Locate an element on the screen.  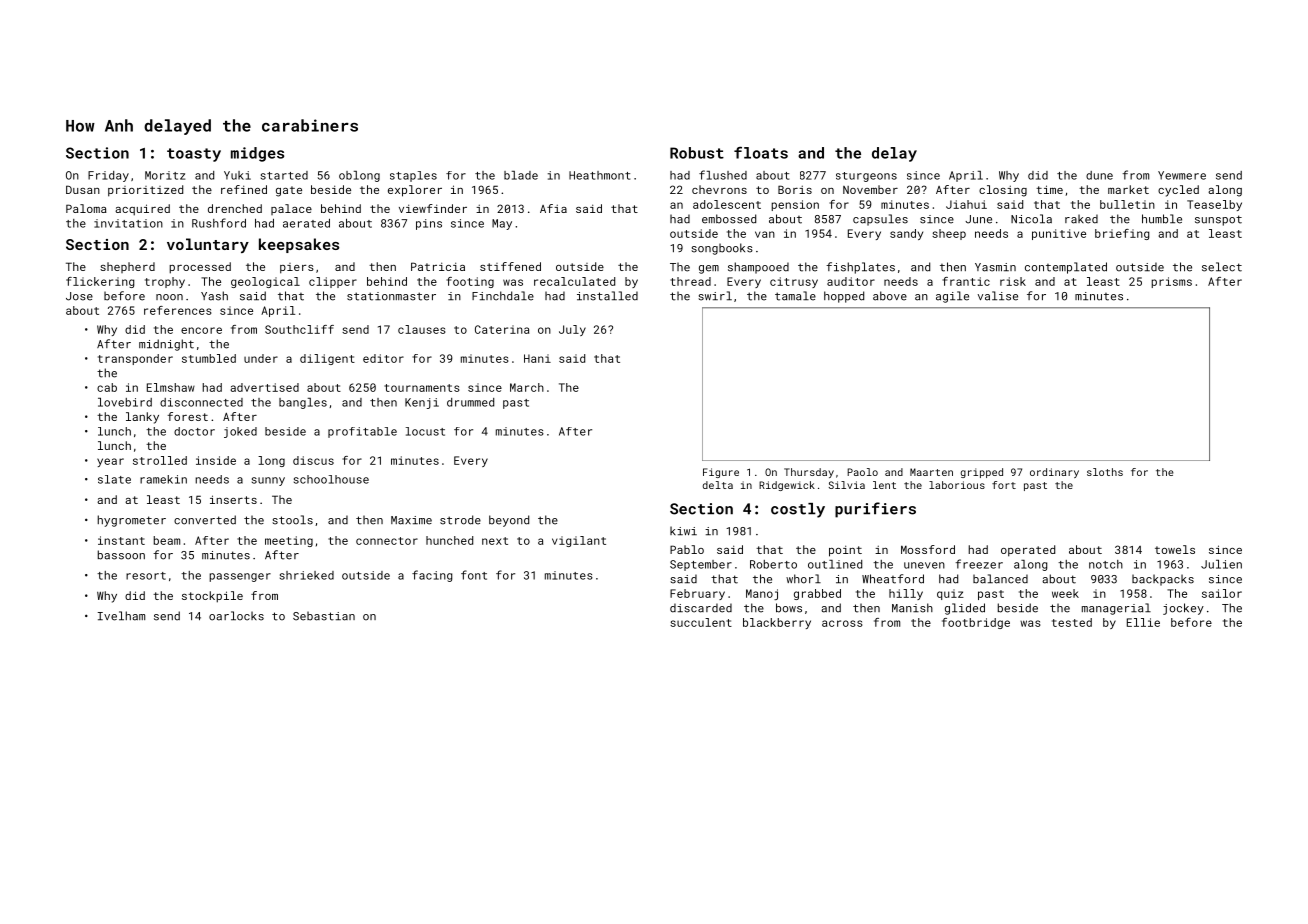
blackberry is located at coordinates (777, 623).
